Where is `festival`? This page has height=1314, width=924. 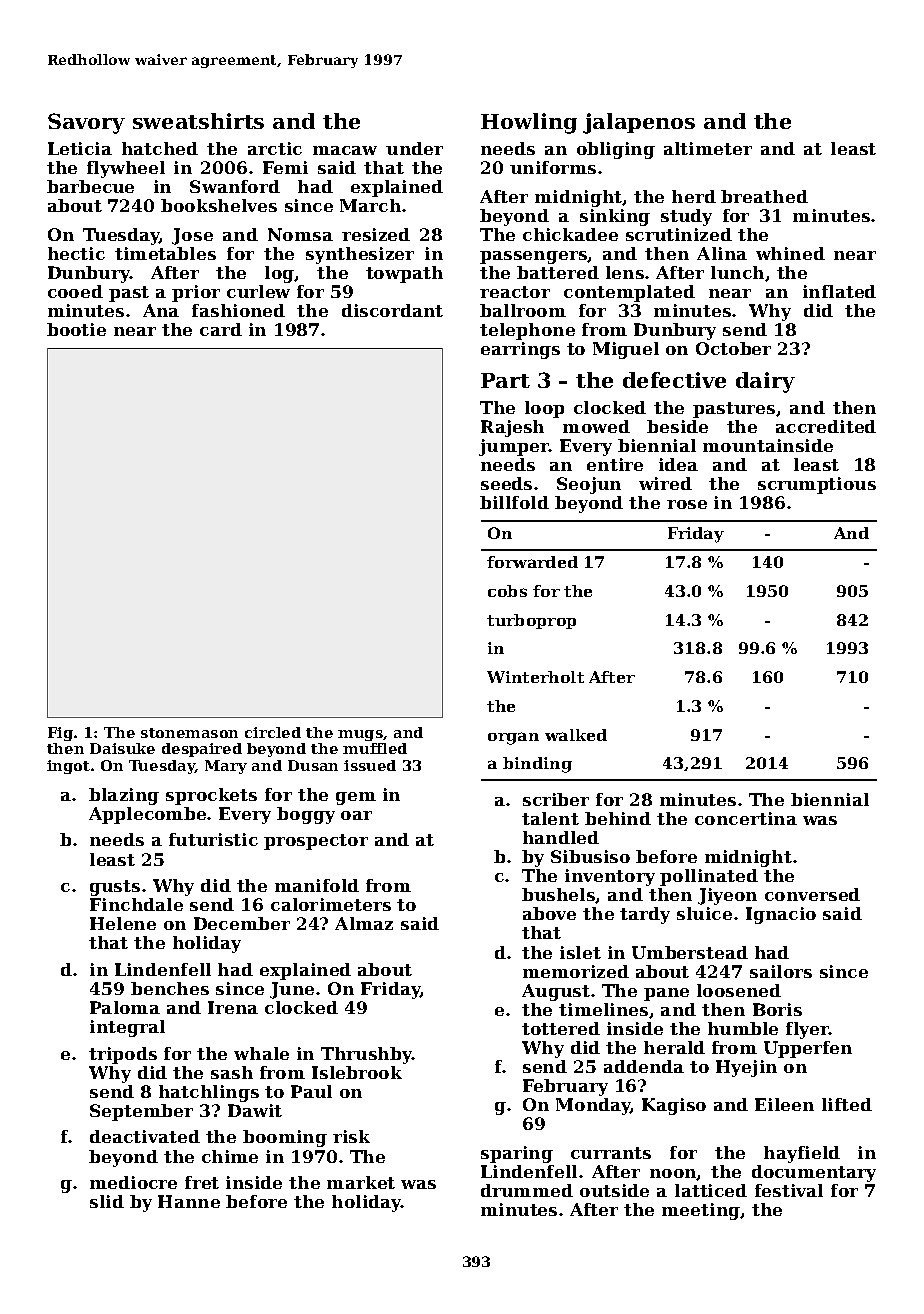 festival is located at coordinates (789, 1190).
